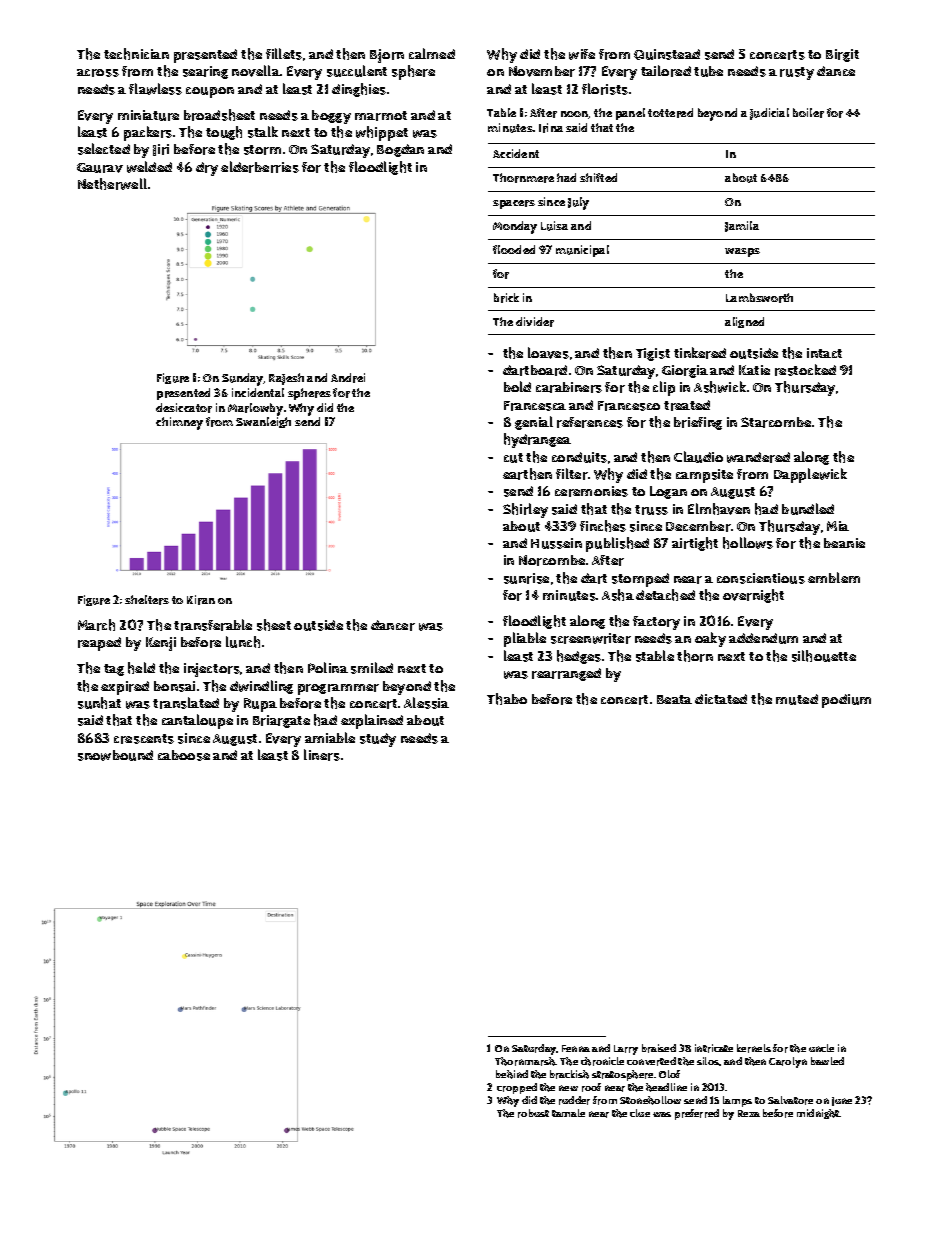 The width and height of the page is (952, 1233). I want to click on cut, so click(513, 458).
